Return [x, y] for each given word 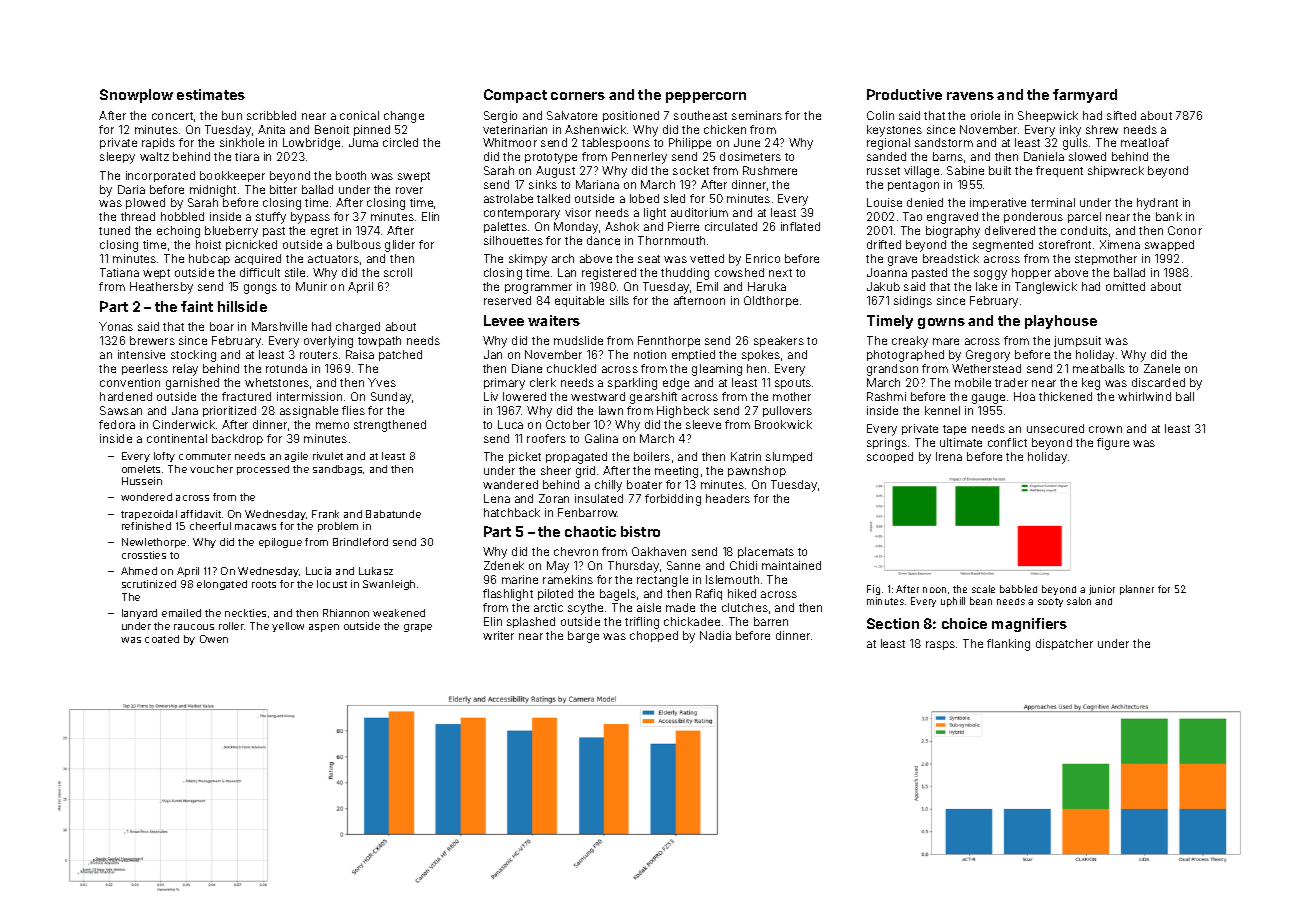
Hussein [142, 481]
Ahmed [139, 571]
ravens [970, 96]
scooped [890, 457]
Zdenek [504, 565]
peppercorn [706, 97]
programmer [538, 289]
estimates [211, 94]
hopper [1031, 273]
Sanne [683, 565]
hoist [208, 244]
